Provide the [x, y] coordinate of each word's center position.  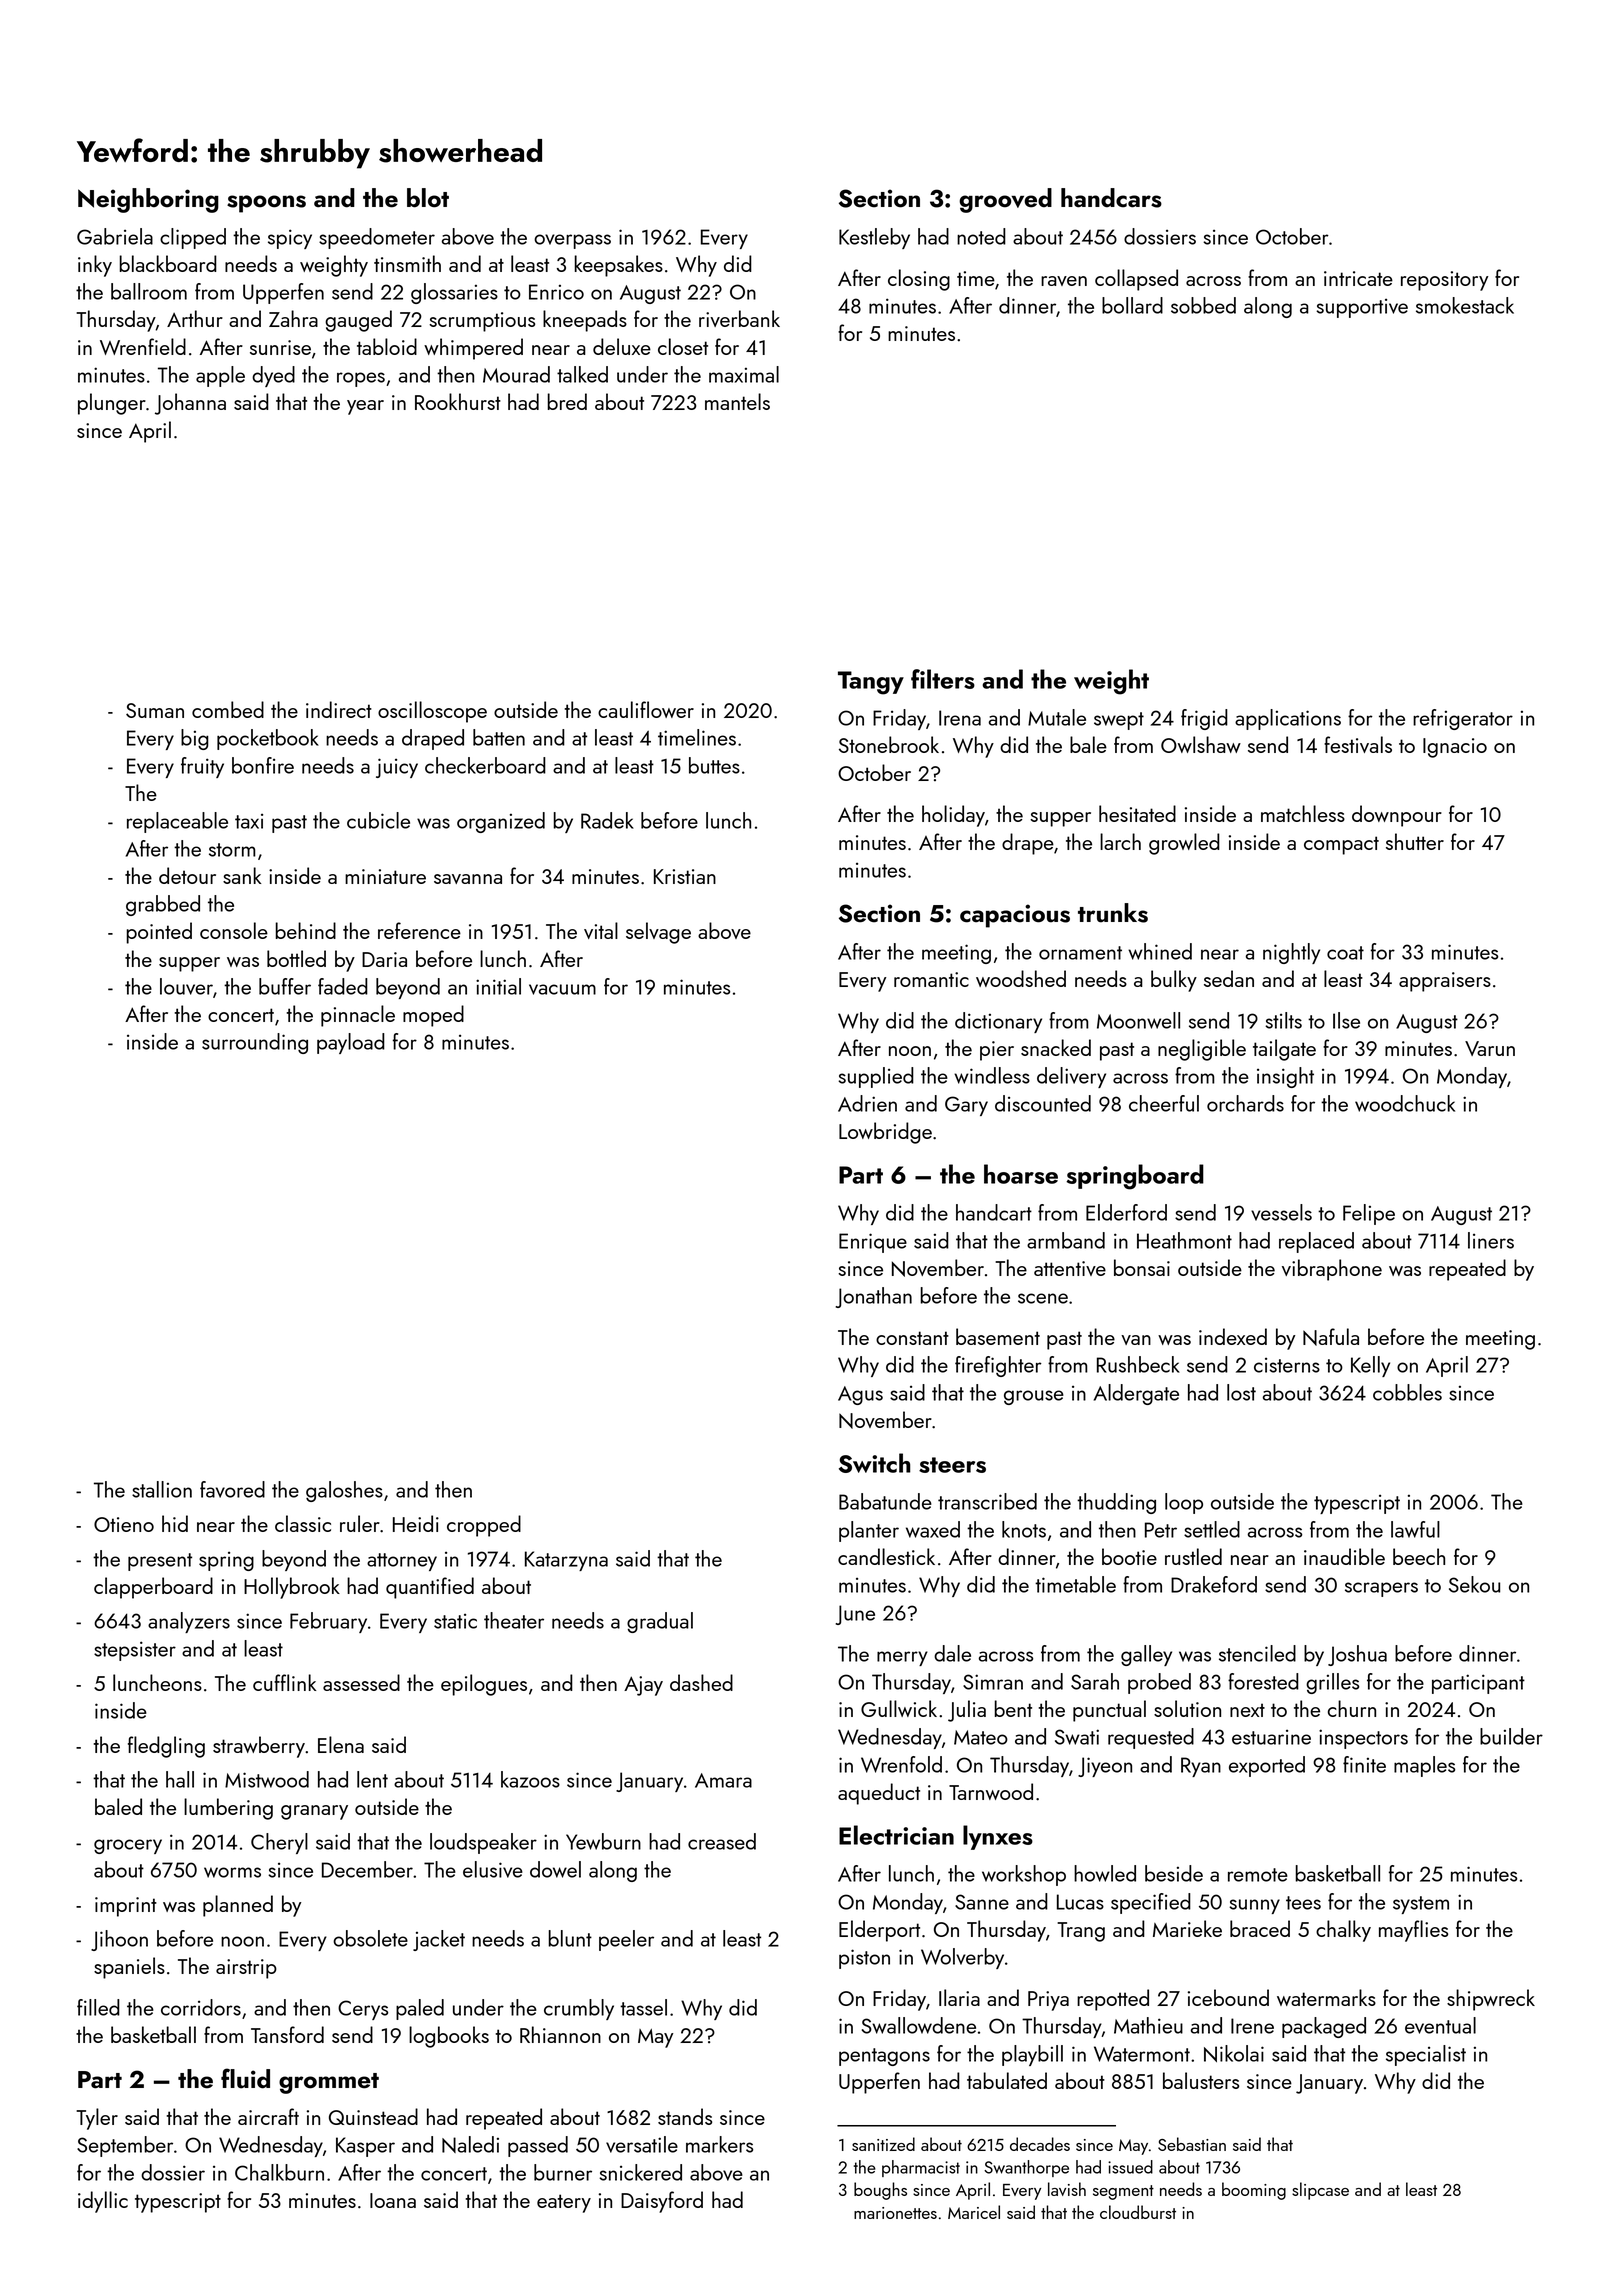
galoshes [344, 1491]
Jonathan [873, 1297]
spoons [266, 204]
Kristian [685, 876]
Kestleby [874, 238]
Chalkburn [279, 2172]
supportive [1362, 308]
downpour [1397, 816]
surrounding [255, 1043]
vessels [1281, 1212]
